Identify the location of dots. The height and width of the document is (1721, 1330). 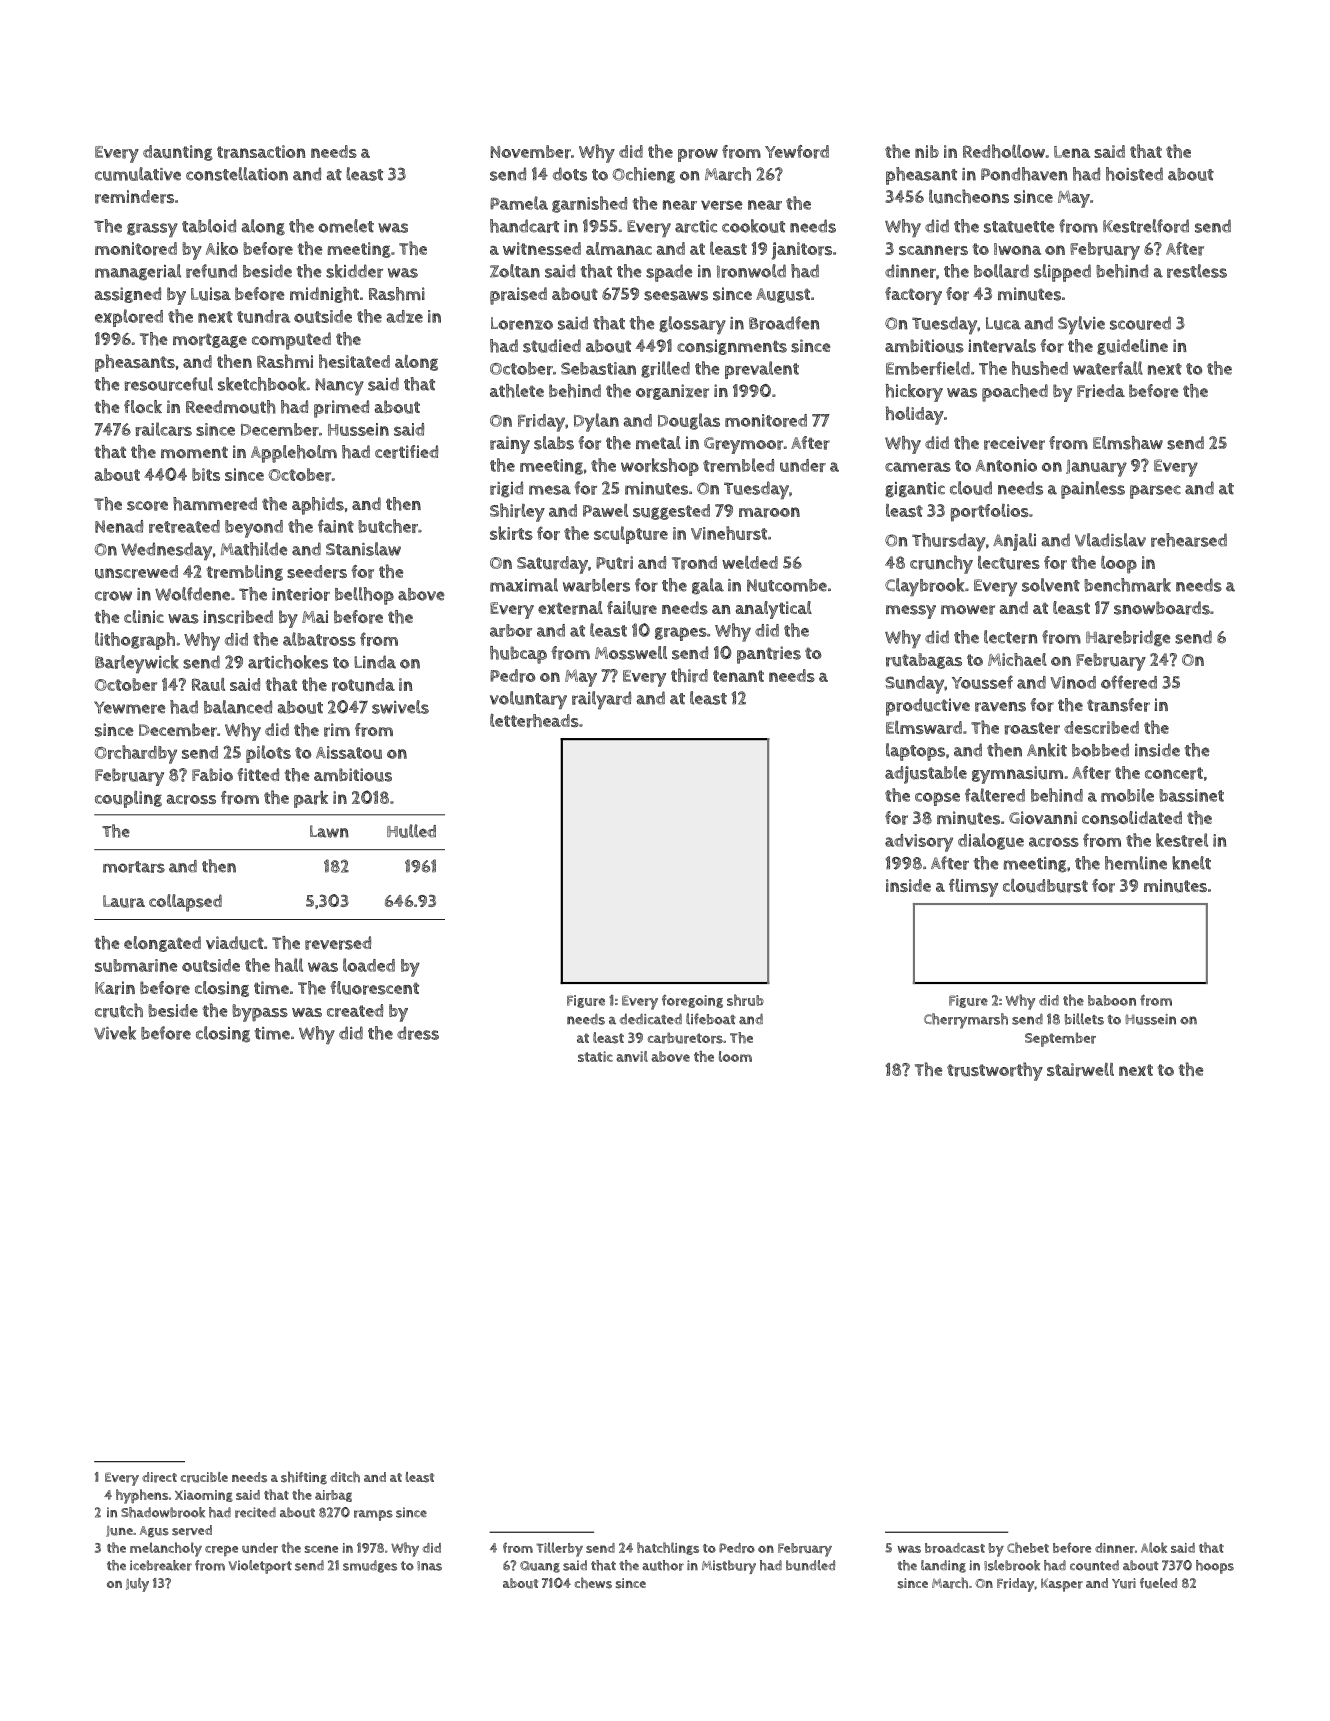
(570, 174).
